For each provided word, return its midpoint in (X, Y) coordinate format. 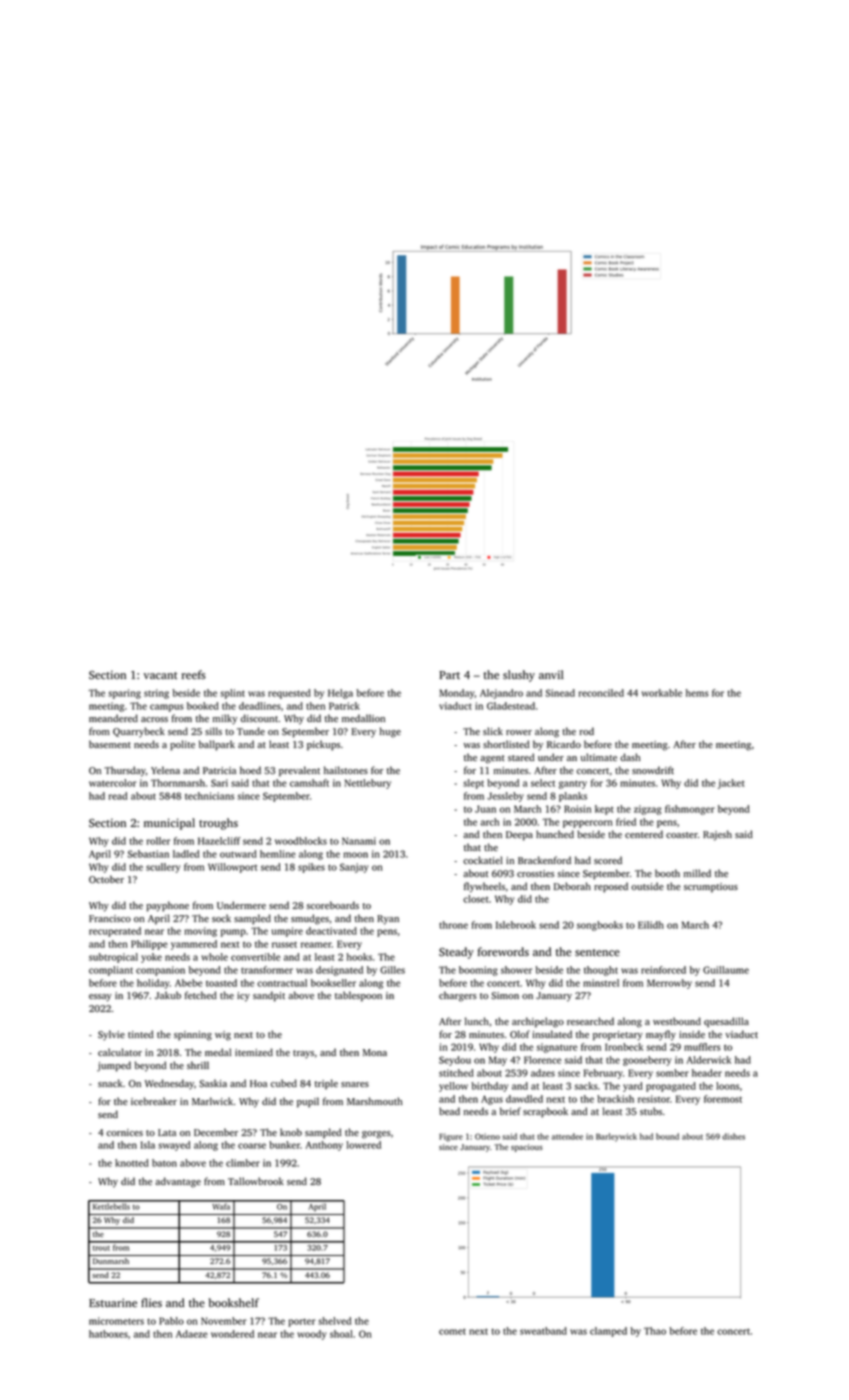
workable (662, 693)
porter (302, 1322)
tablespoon (358, 996)
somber (672, 1073)
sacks (586, 1086)
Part (449, 675)
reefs (194, 674)
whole (214, 957)
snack (110, 1083)
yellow (453, 1087)
